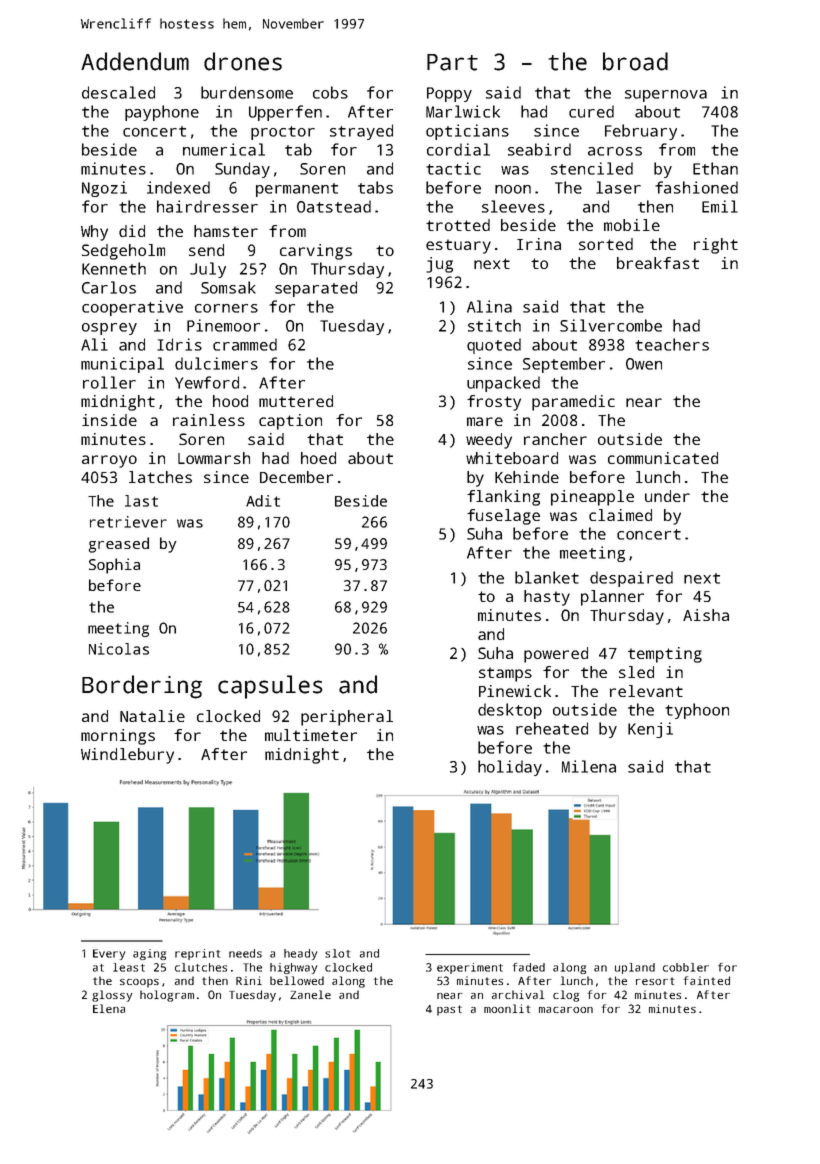 The image size is (820, 1164). I want to click on Ngozi, so click(104, 189).
